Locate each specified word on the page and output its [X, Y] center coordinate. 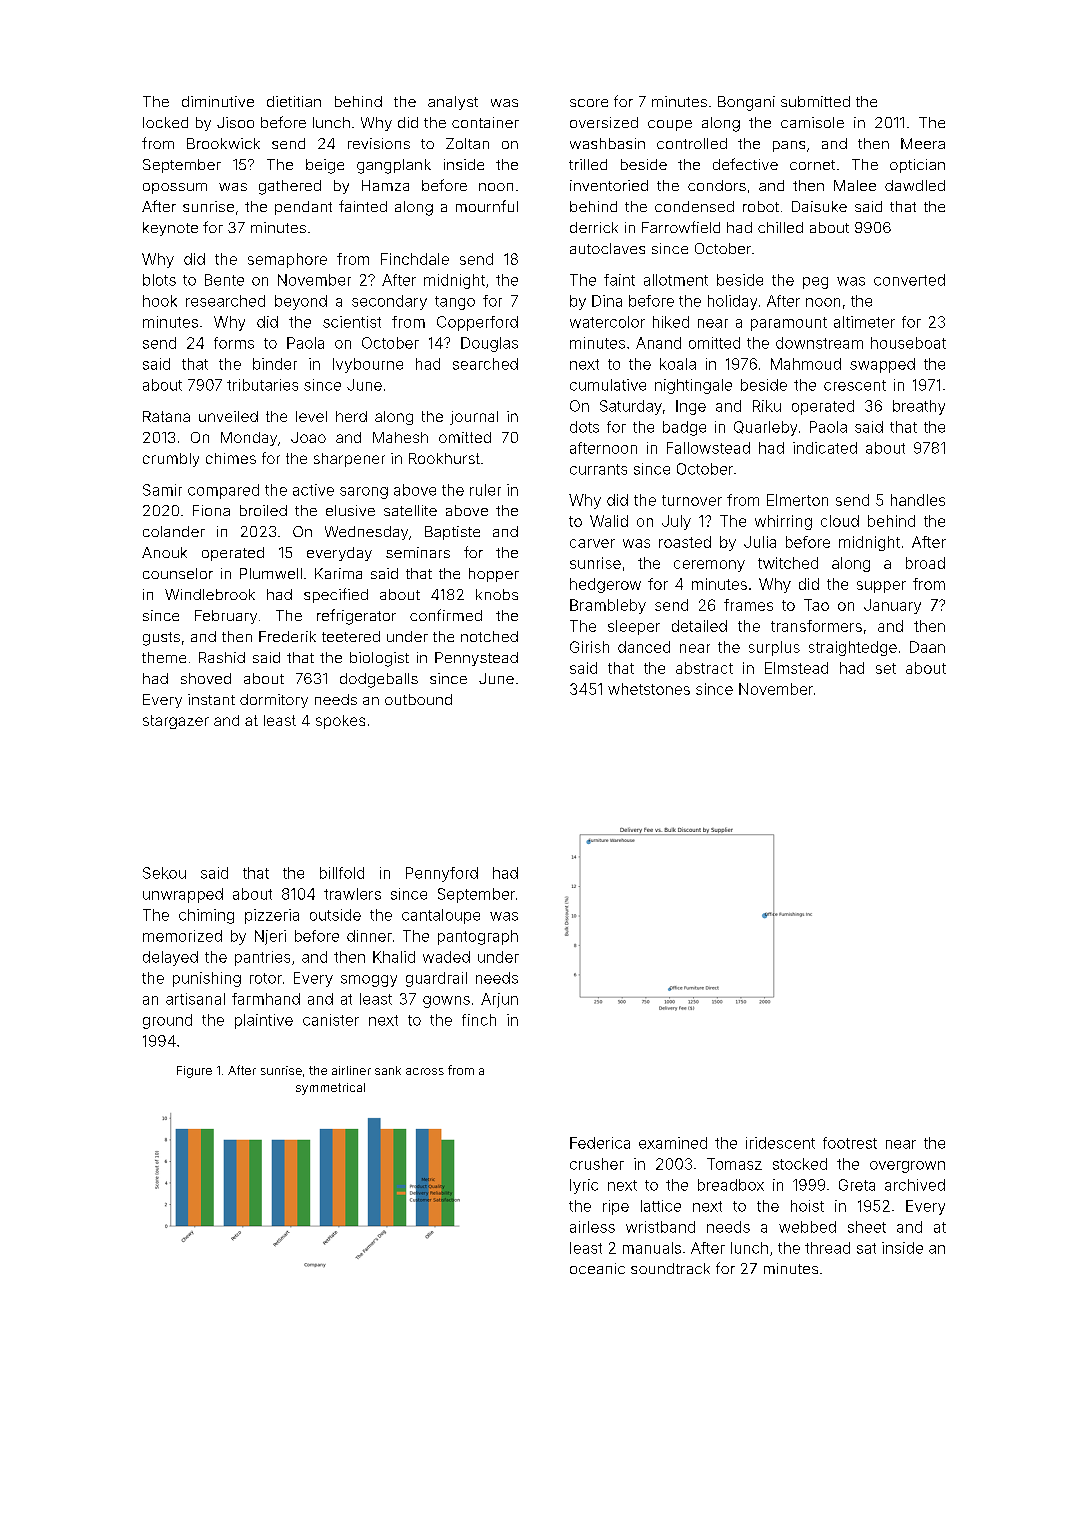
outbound [418, 699]
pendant [303, 208]
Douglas [489, 344]
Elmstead [796, 668]
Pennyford [442, 874]
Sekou [164, 873]
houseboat [908, 343]
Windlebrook [210, 594]
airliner [351, 1070]
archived [915, 1185]
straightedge [853, 648]
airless [592, 1227]
